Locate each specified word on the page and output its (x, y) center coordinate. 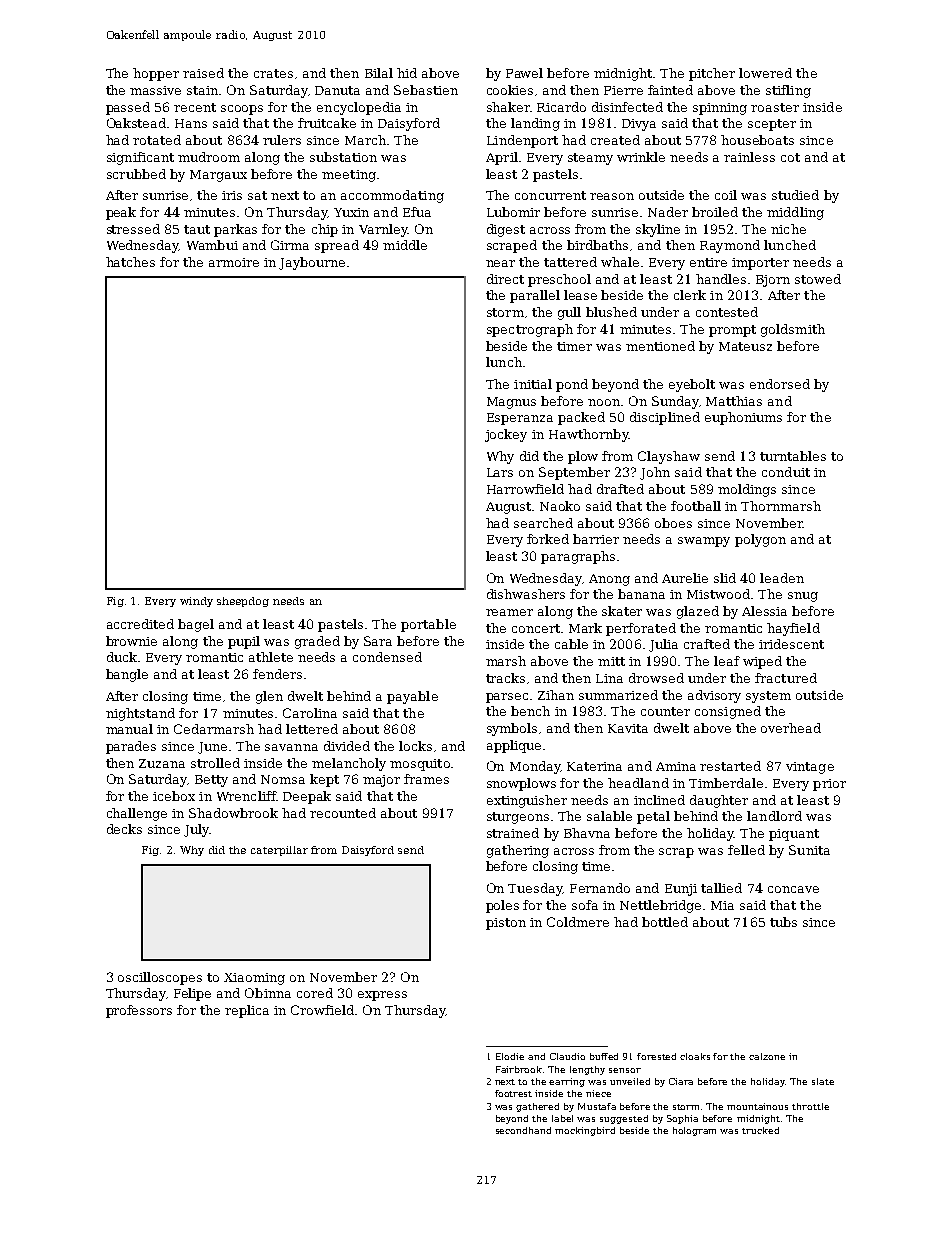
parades (131, 747)
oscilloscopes (160, 978)
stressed (133, 229)
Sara (378, 641)
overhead (791, 728)
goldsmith (793, 330)
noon (604, 402)
